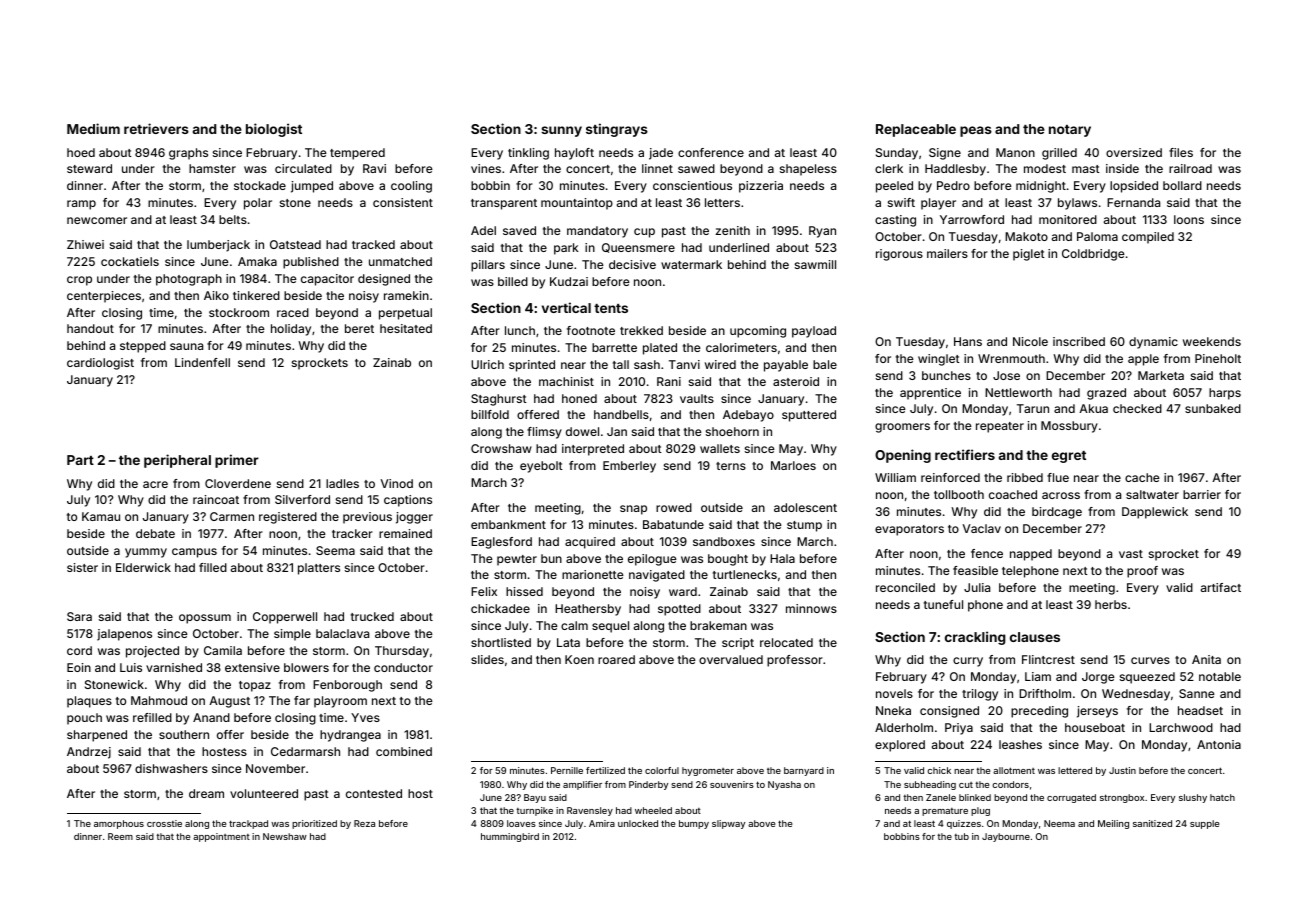 The width and height of the screenshot is (1308, 924). Describe the element at coordinates (156, 128) in the screenshot. I see `retrievers` at that location.
